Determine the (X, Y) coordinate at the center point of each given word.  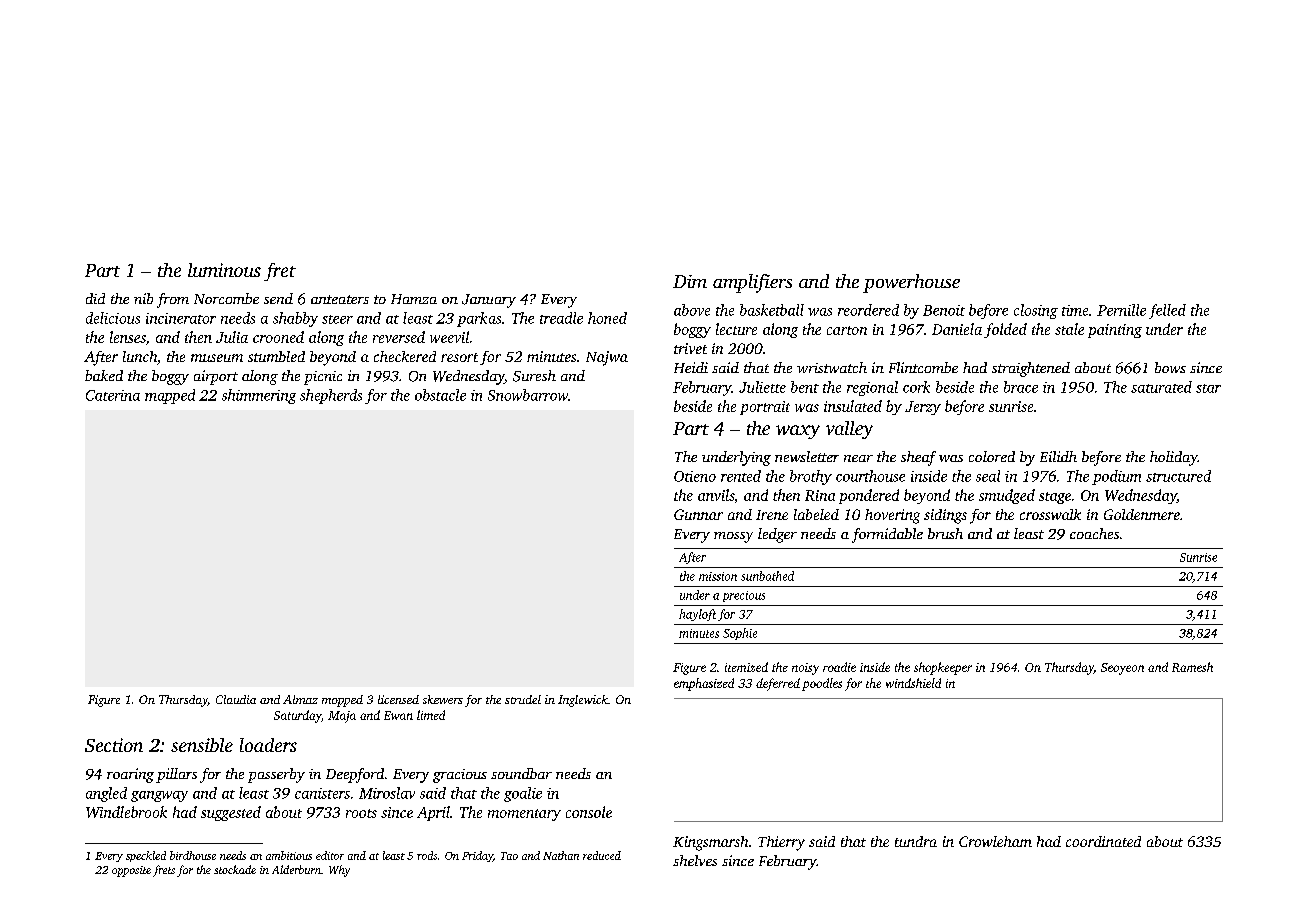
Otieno (695, 476)
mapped (170, 396)
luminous (224, 270)
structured (1178, 476)
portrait (765, 408)
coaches (1094, 533)
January (489, 301)
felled (1167, 311)
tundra (916, 841)
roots (361, 813)
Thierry (781, 843)
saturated (1161, 387)
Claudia (236, 699)
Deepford (355, 775)
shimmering (259, 396)
